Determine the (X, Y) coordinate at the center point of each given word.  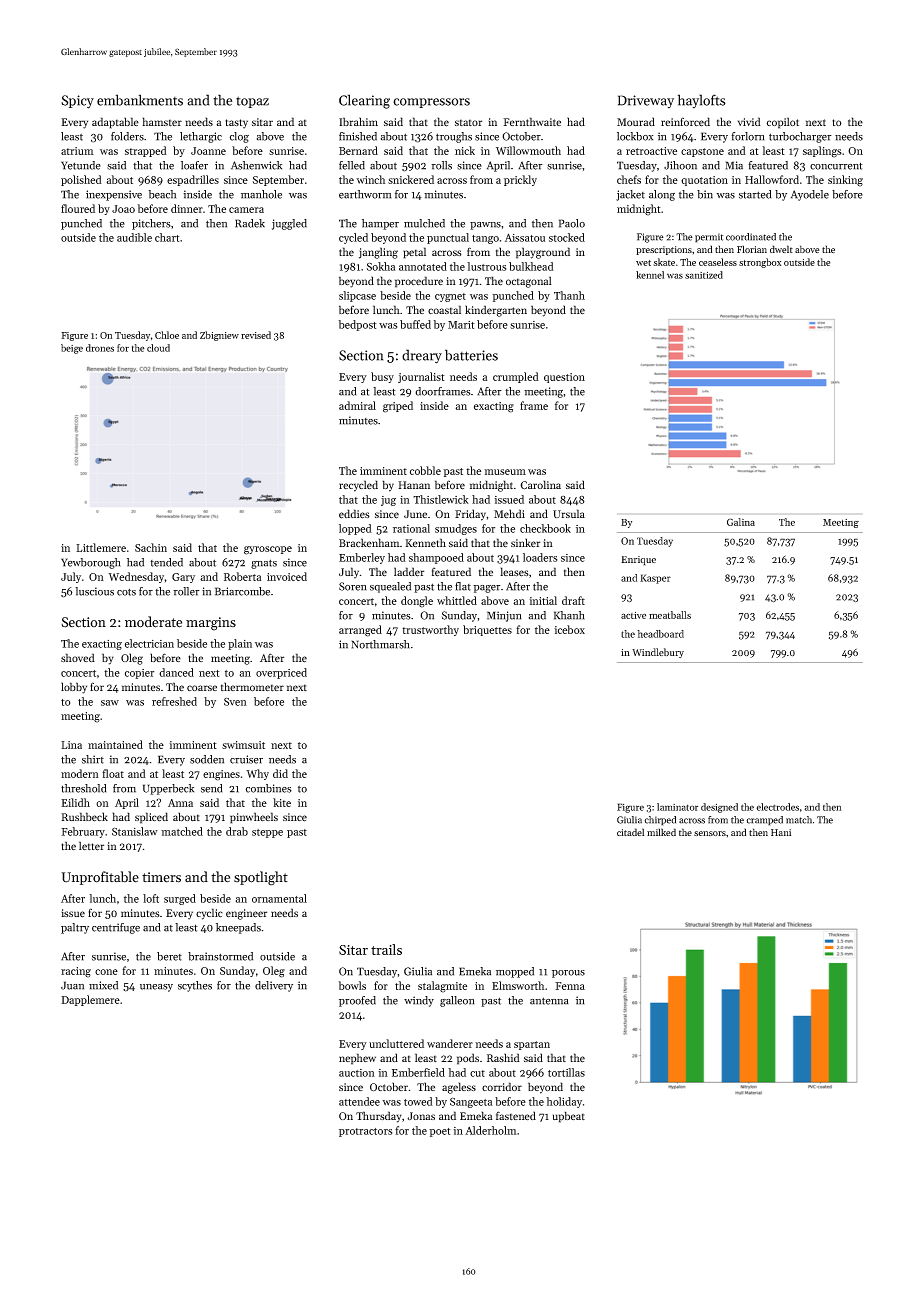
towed (418, 1101)
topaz (252, 102)
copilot (783, 123)
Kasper (655, 579)
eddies (354, 514)
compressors (431, 103)
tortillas (566, 1072)
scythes (195, 986)
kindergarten (496, 311)
